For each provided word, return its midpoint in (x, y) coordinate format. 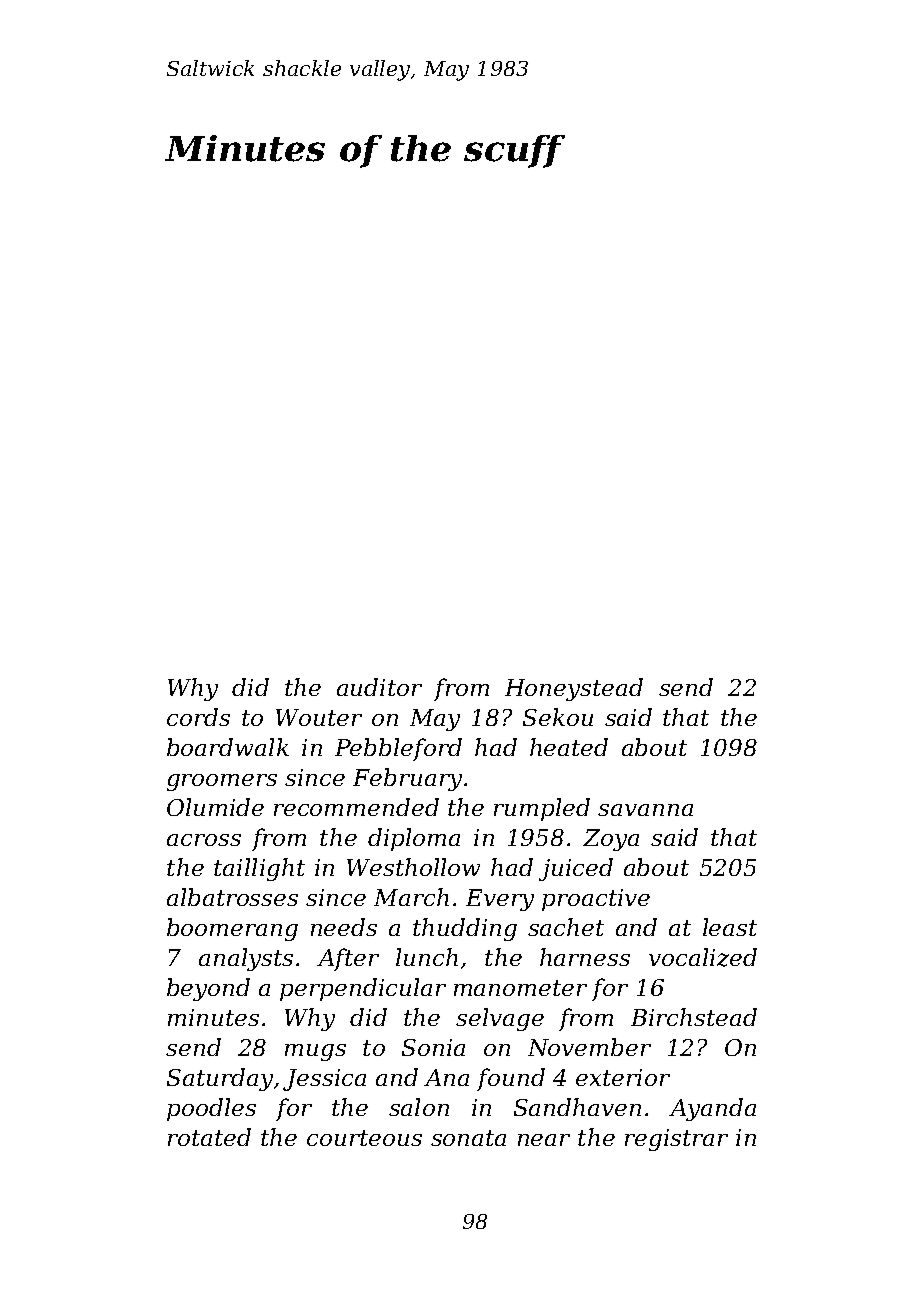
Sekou (558, 717)
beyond (208, 989)
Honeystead (574, 689)
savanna (645, 810)
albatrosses (232, 897)
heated (569, 747)
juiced (576, 869)
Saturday (220, 1079)
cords (198, 717)
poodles (211, 1109)
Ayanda (712, 1109)
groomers (222, 782)
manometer (520, 988)
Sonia (433, 1047)
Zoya (611, 840)
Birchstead (694, 1017)
